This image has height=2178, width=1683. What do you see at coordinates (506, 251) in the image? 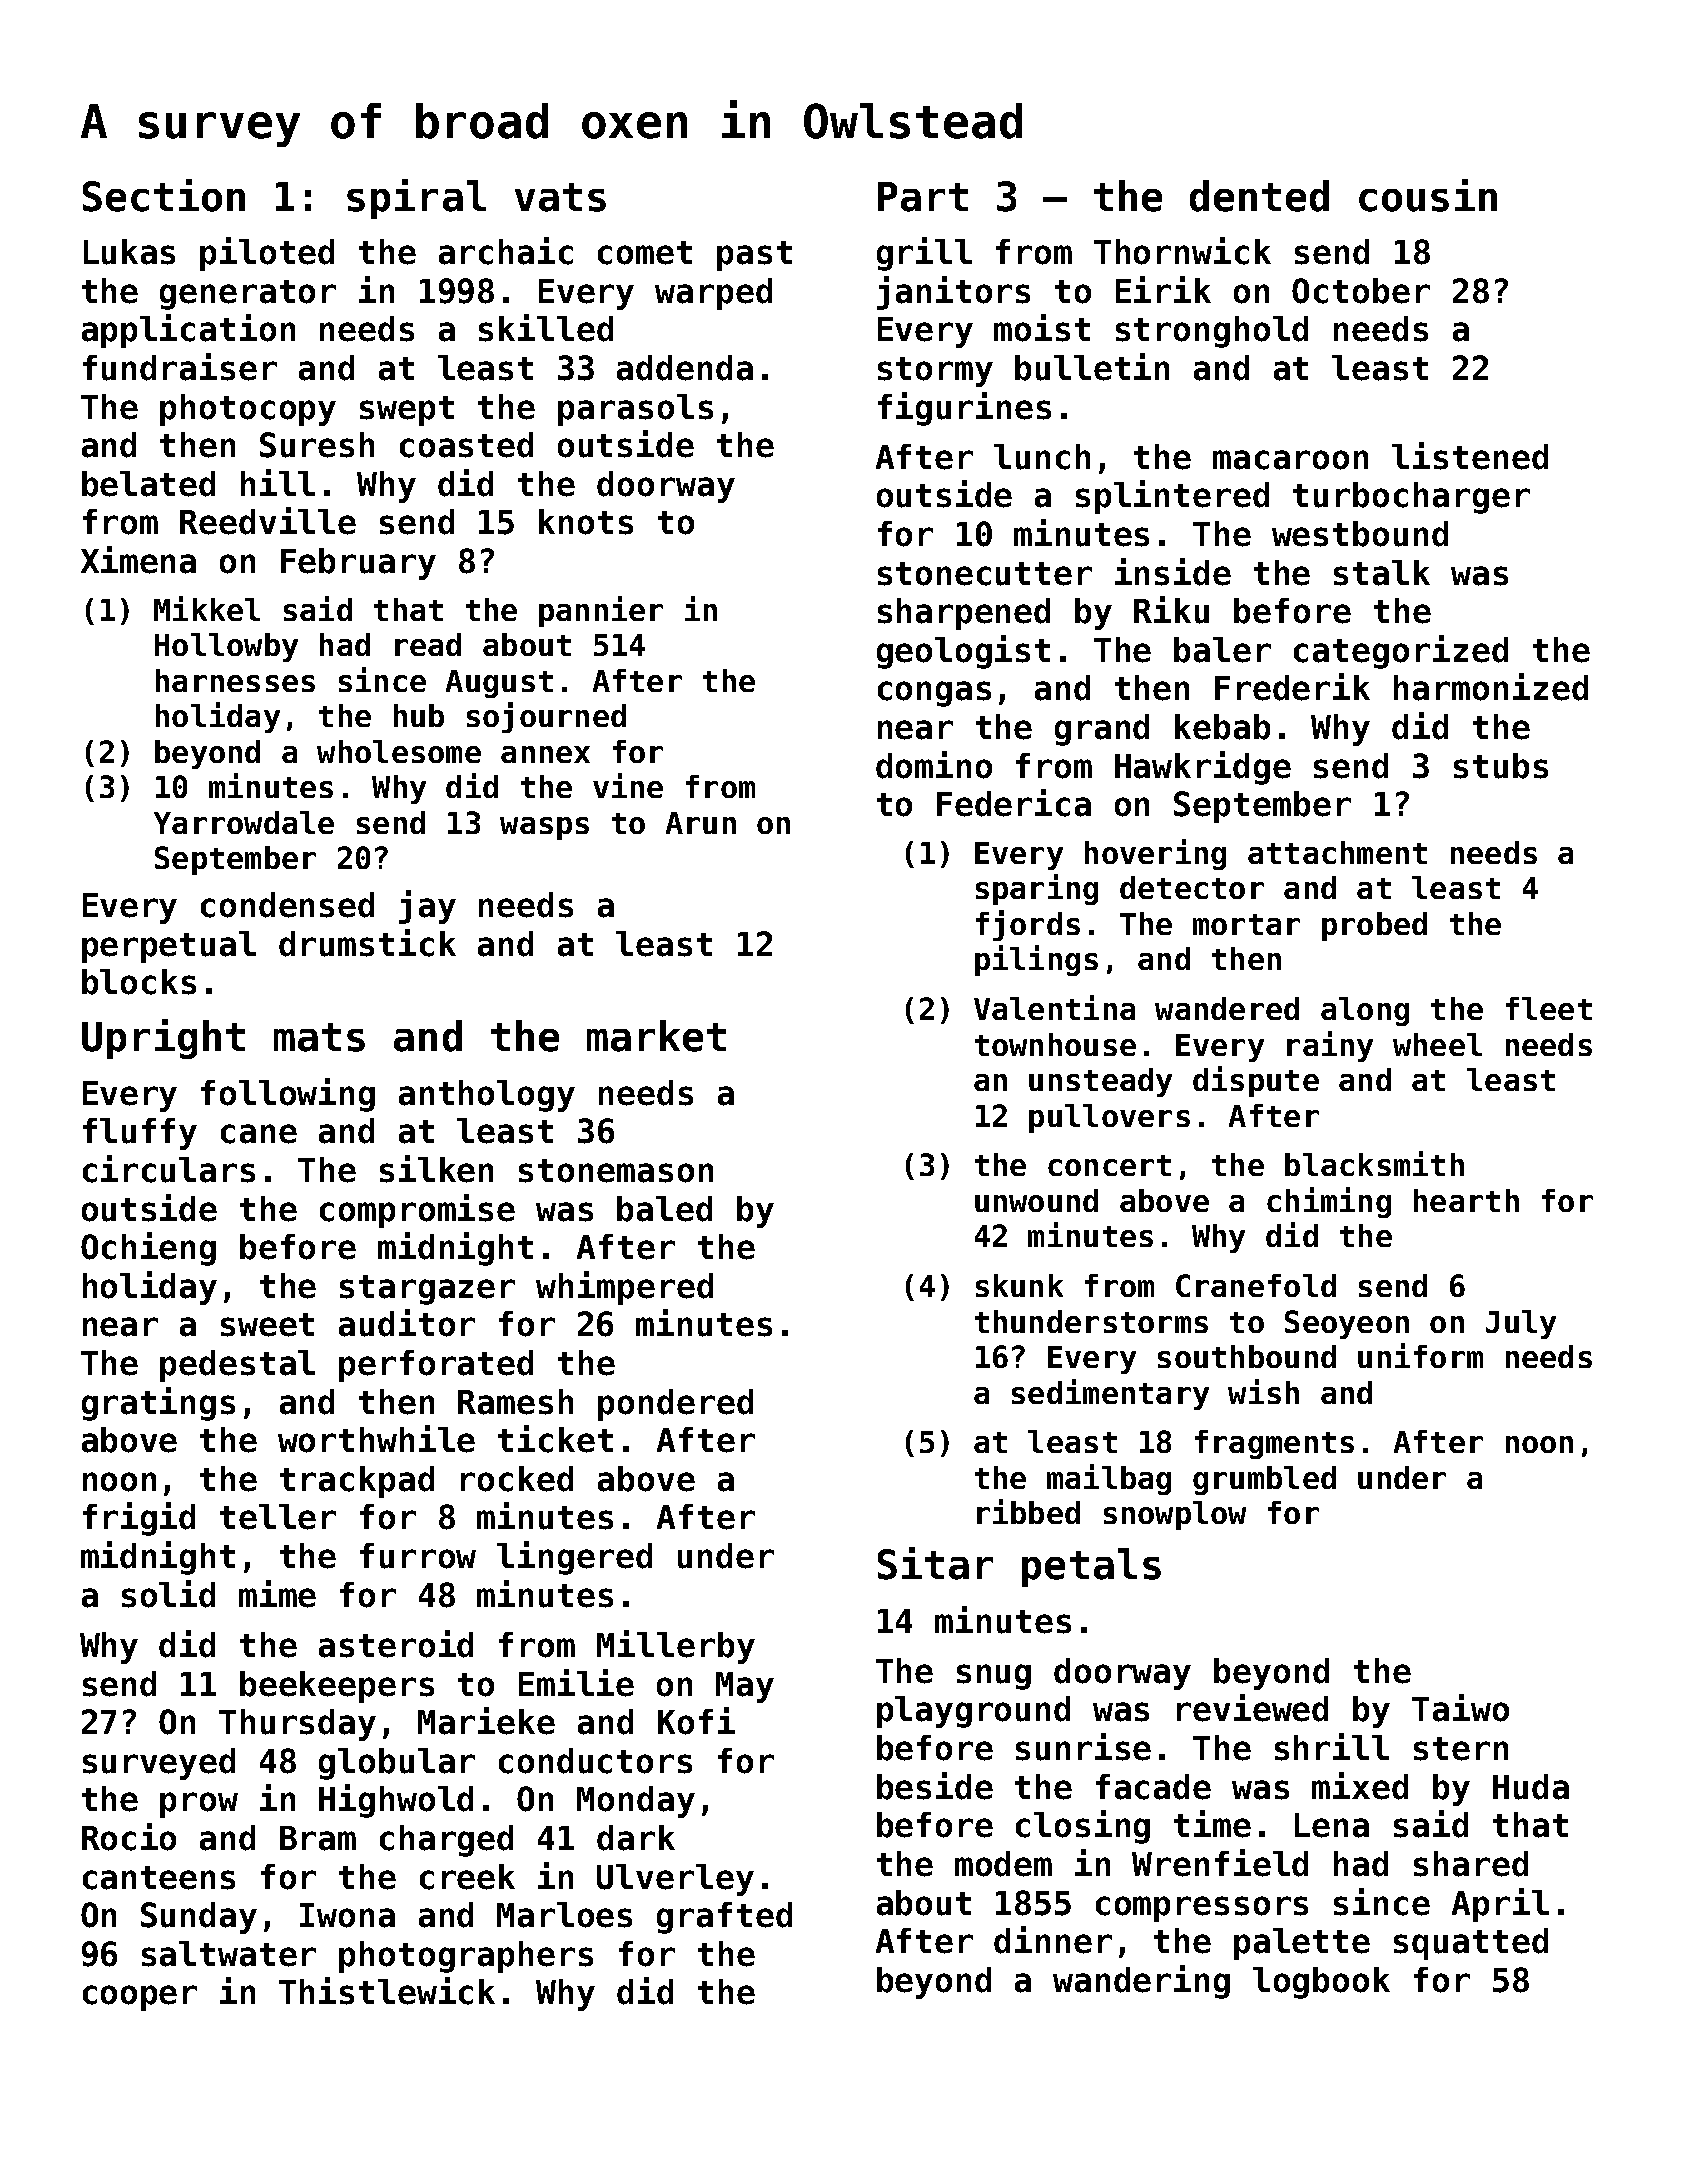
I see `archaic` at bounding box center [506, 251].
